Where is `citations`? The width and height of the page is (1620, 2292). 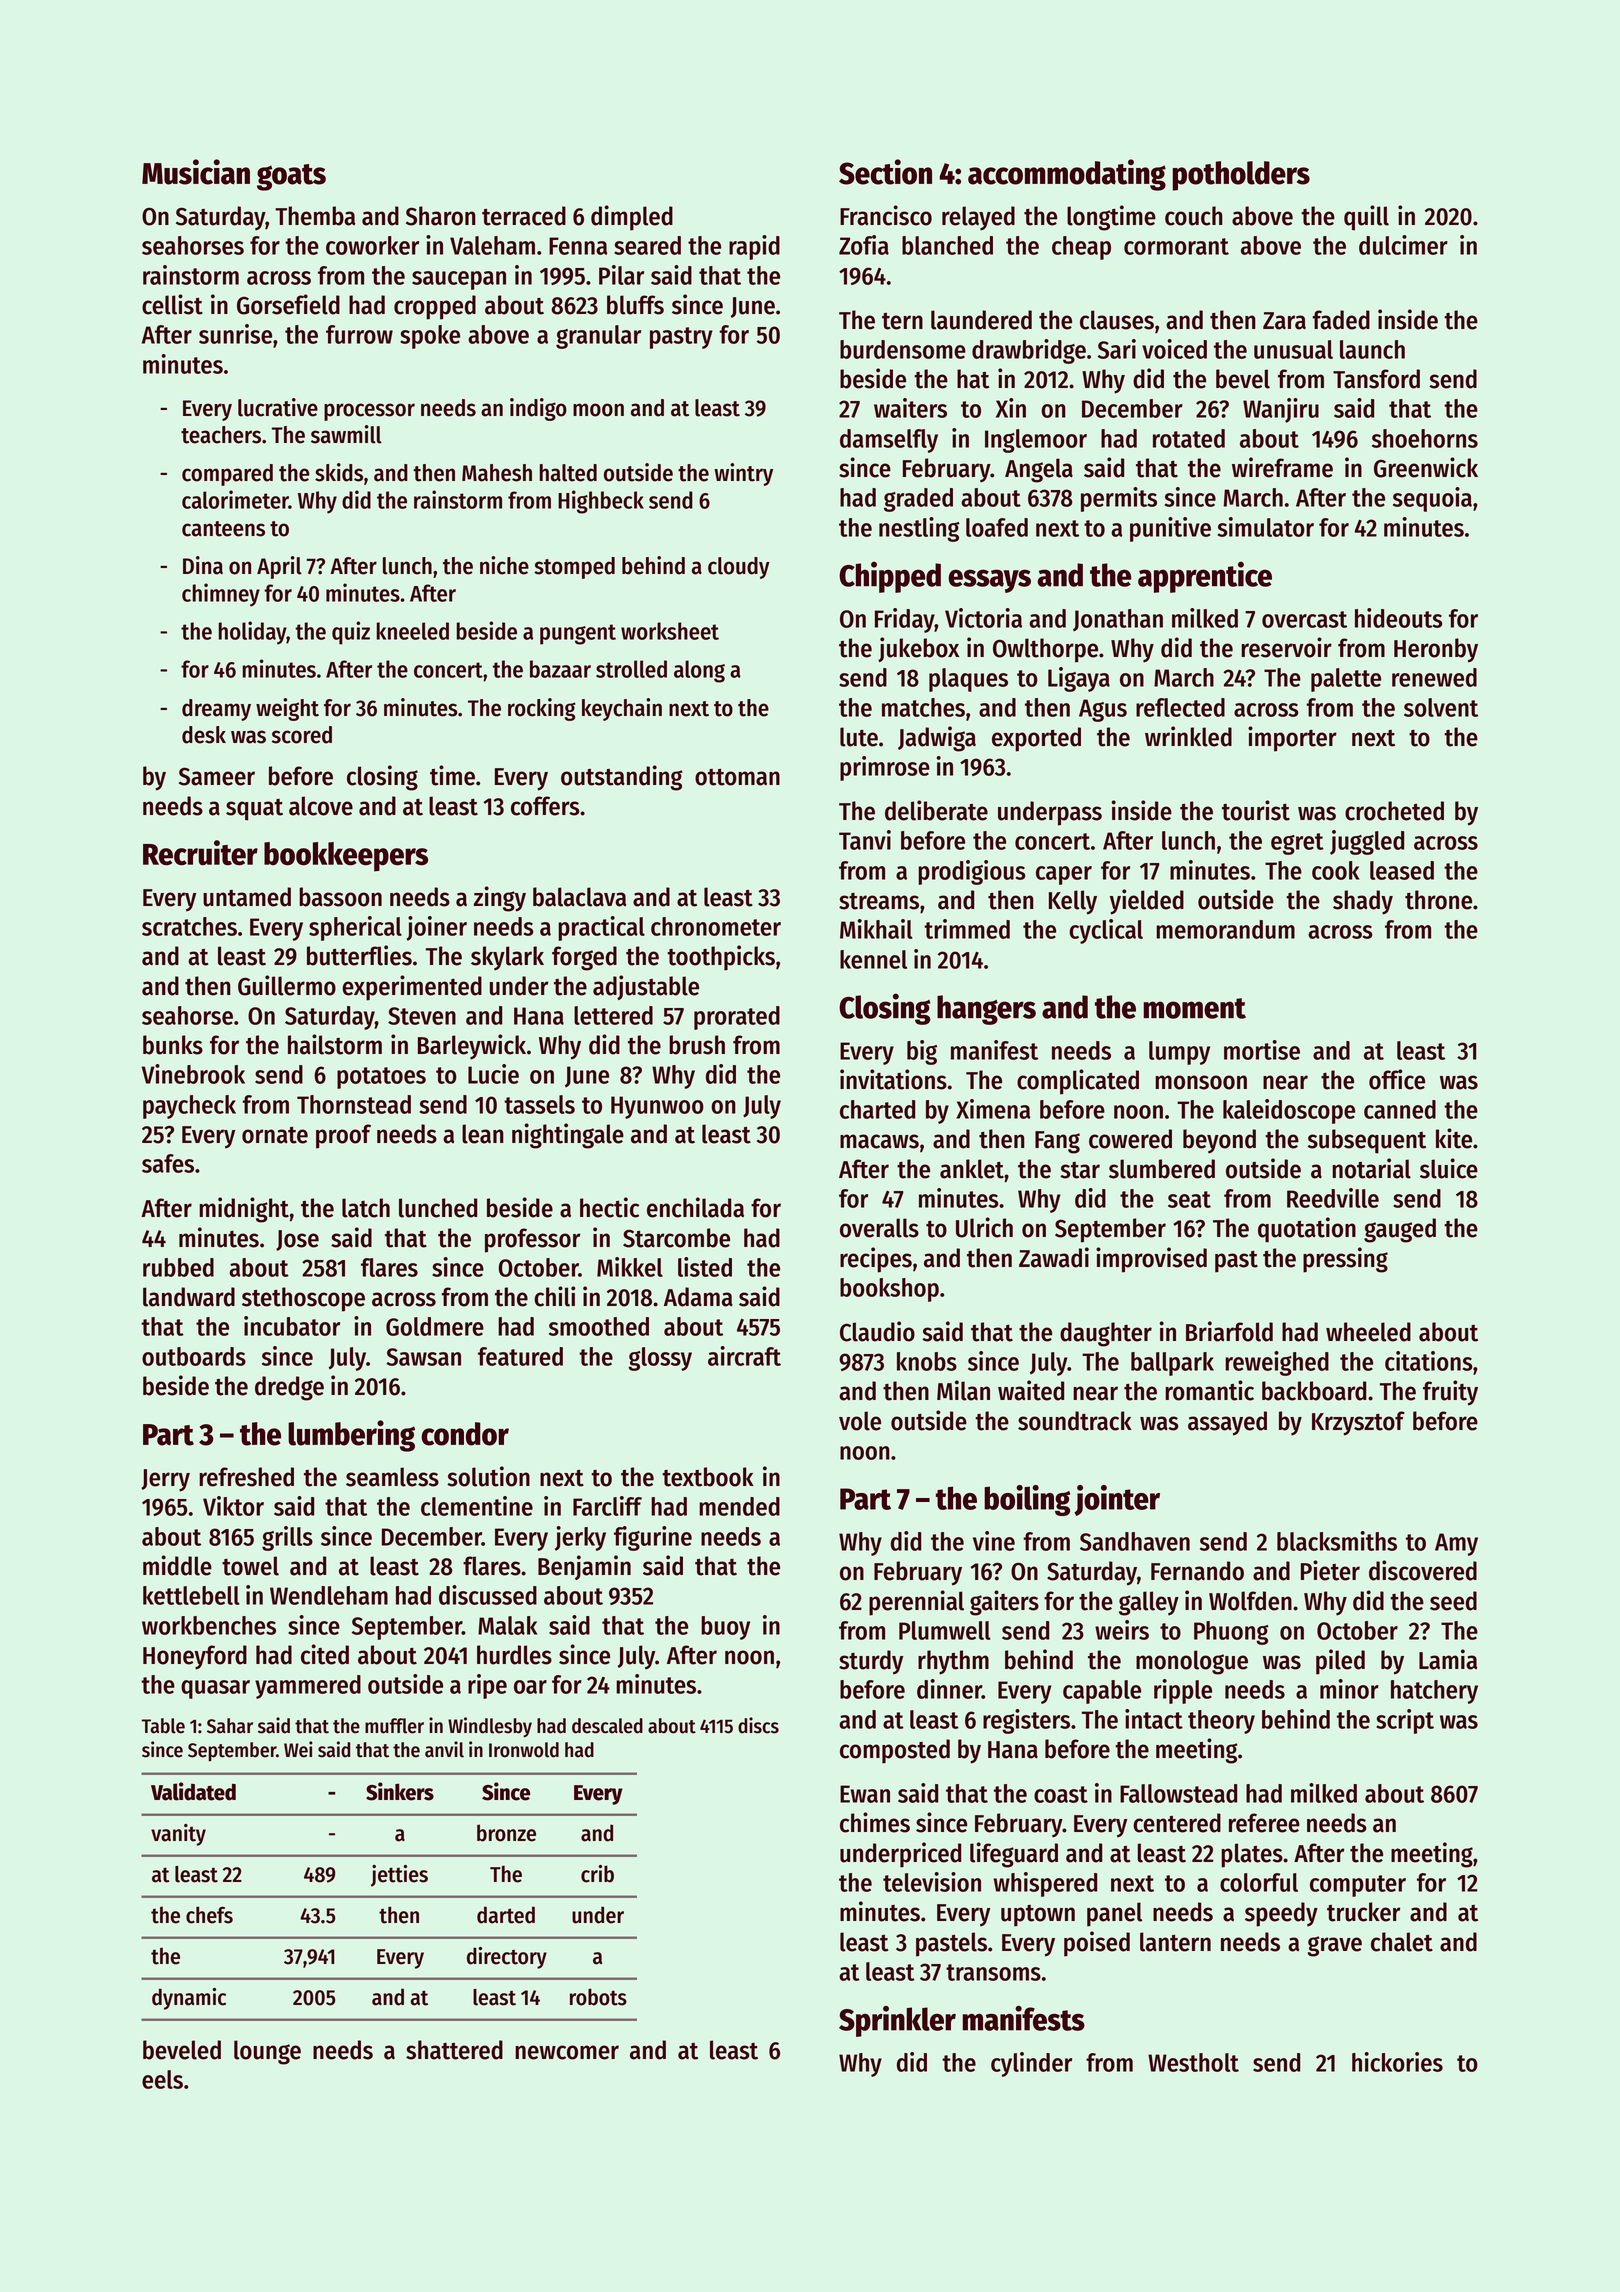
citations is located at coordinates (1429, 1361).
